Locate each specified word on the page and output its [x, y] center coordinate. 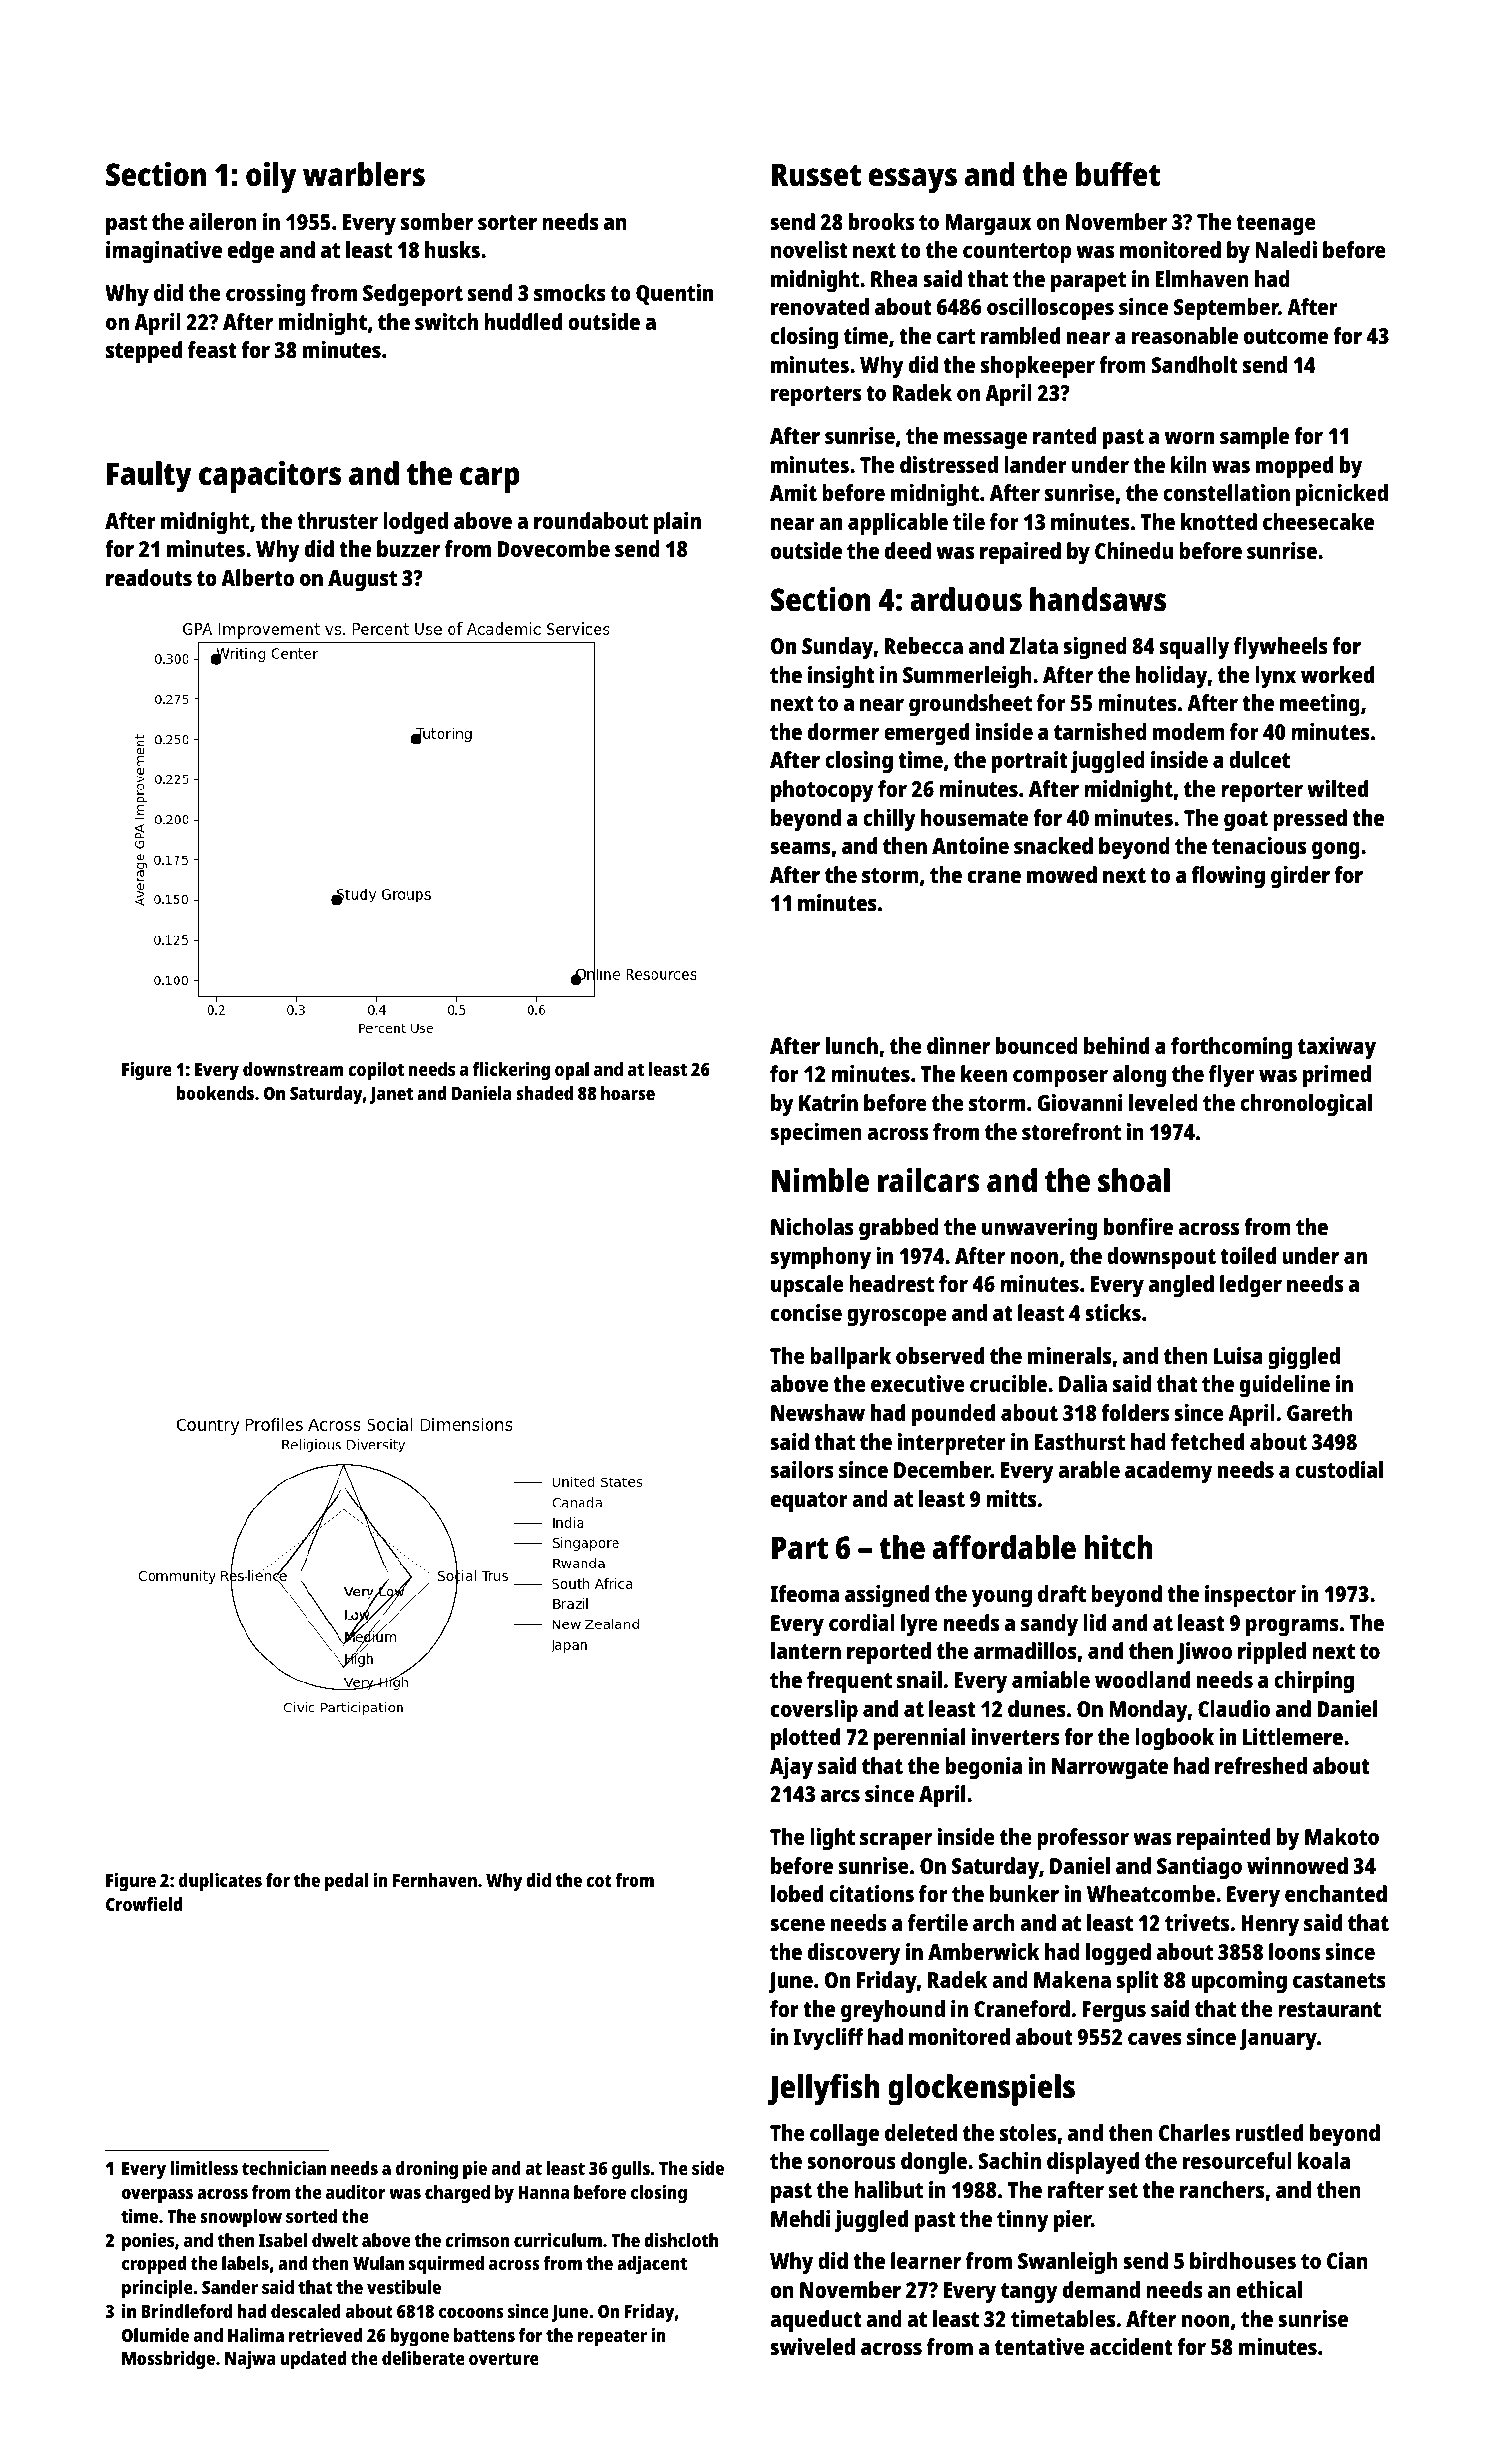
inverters [1016, 1736]
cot [599, 1881]
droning [427, 2170]
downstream [293, 1069]
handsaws [1098, 599]
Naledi [1286, 249]
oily [271, 178]
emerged [926, 734]
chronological [1306, 1105]
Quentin [674, 294]
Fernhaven [435, 1880]
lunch [852, 1045]
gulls [631, 2170]
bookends [215, 1093]
